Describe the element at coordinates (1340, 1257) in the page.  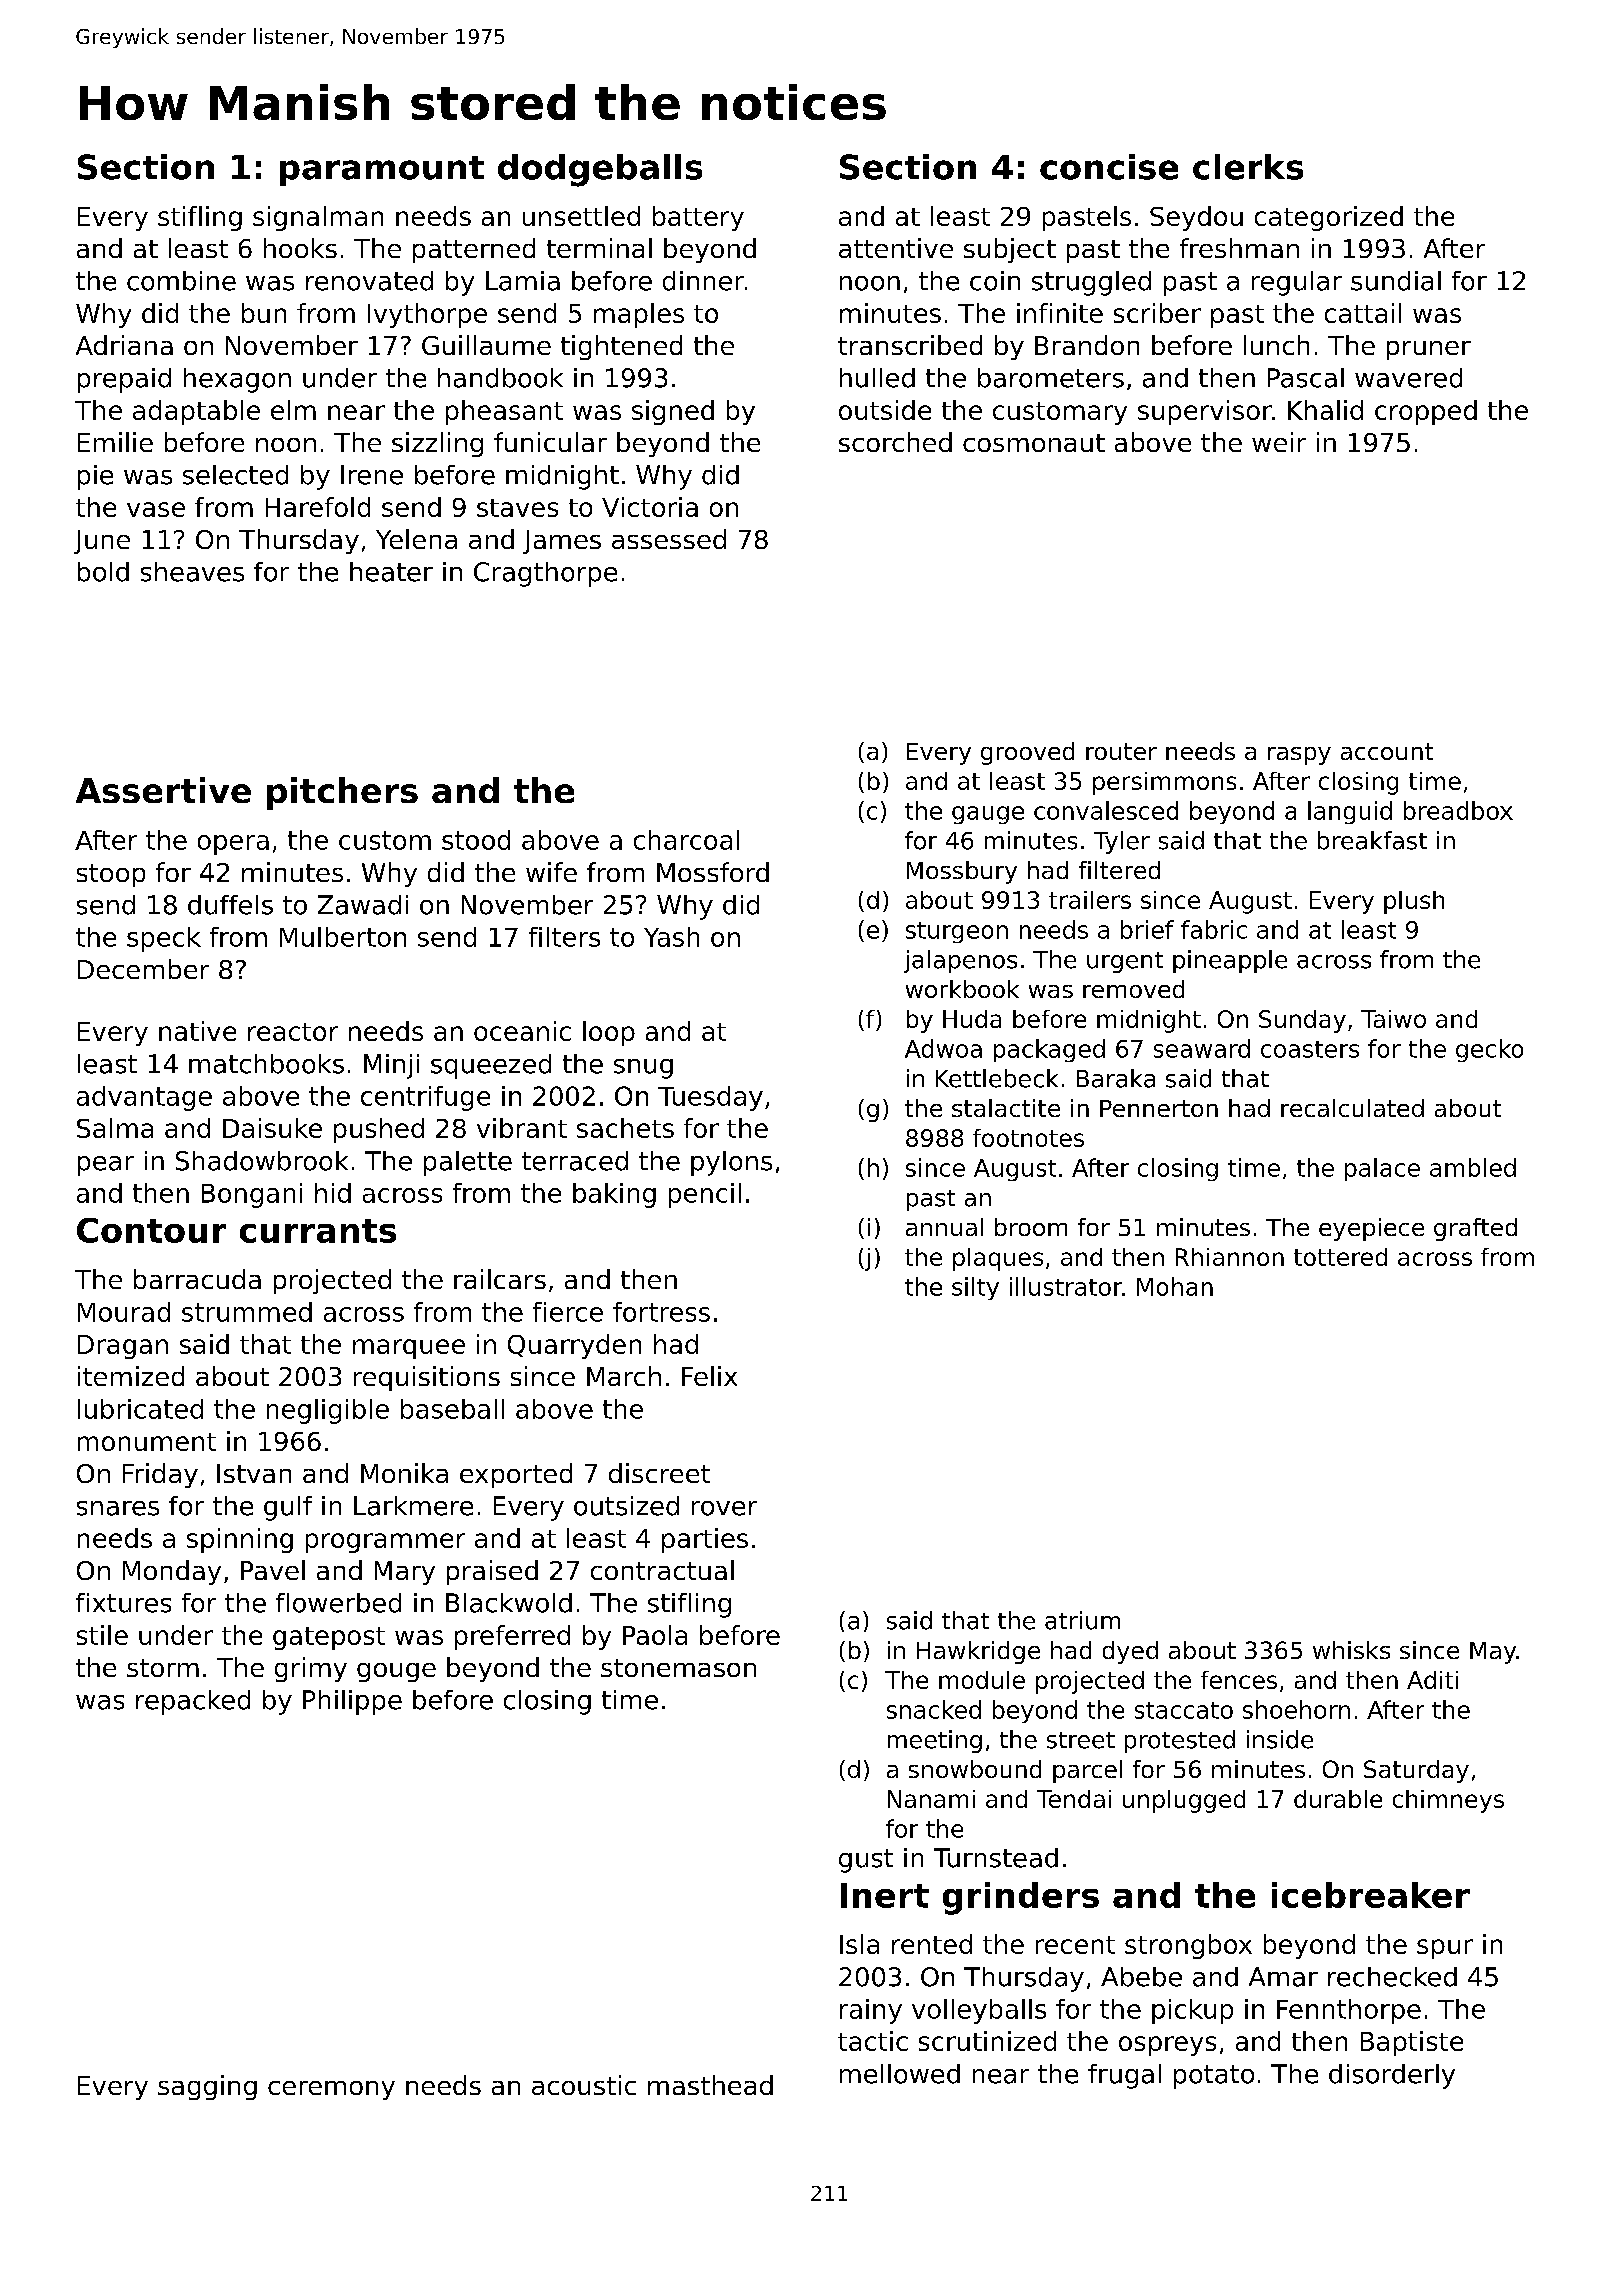
I see `tottered` at that location.
